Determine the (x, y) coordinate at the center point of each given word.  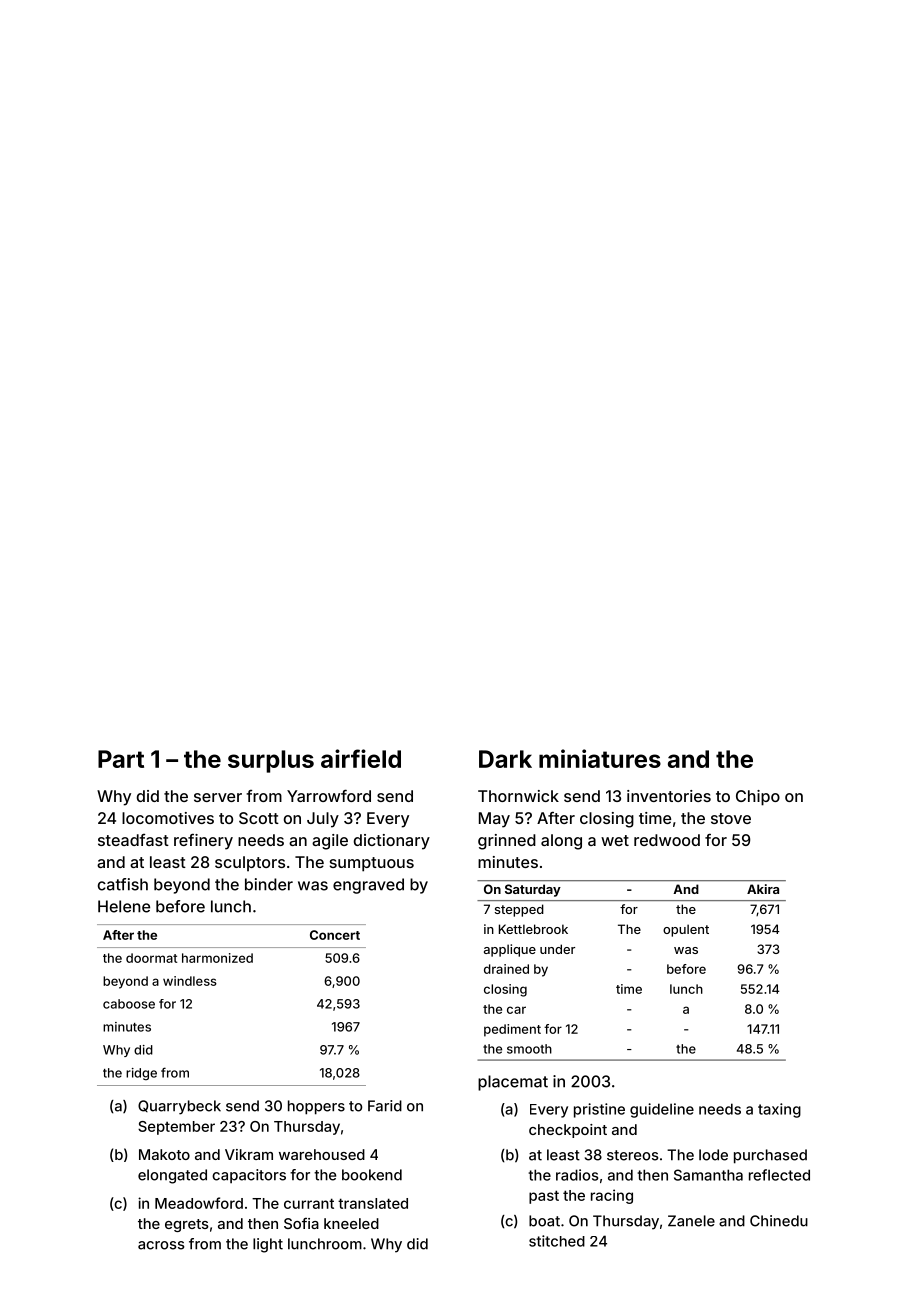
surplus (271, 761)
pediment (512, 1030)
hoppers (316, 1107)
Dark (505, 759)
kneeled (351, 1223)
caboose (129, 1004)
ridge (141, 1074)
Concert (335, 935)
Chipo (758, 798)
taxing (779, 1110)
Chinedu (779, 1221)
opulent (686, 930)
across (161, 1245)
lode (713, 1155)
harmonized (217, 958)
